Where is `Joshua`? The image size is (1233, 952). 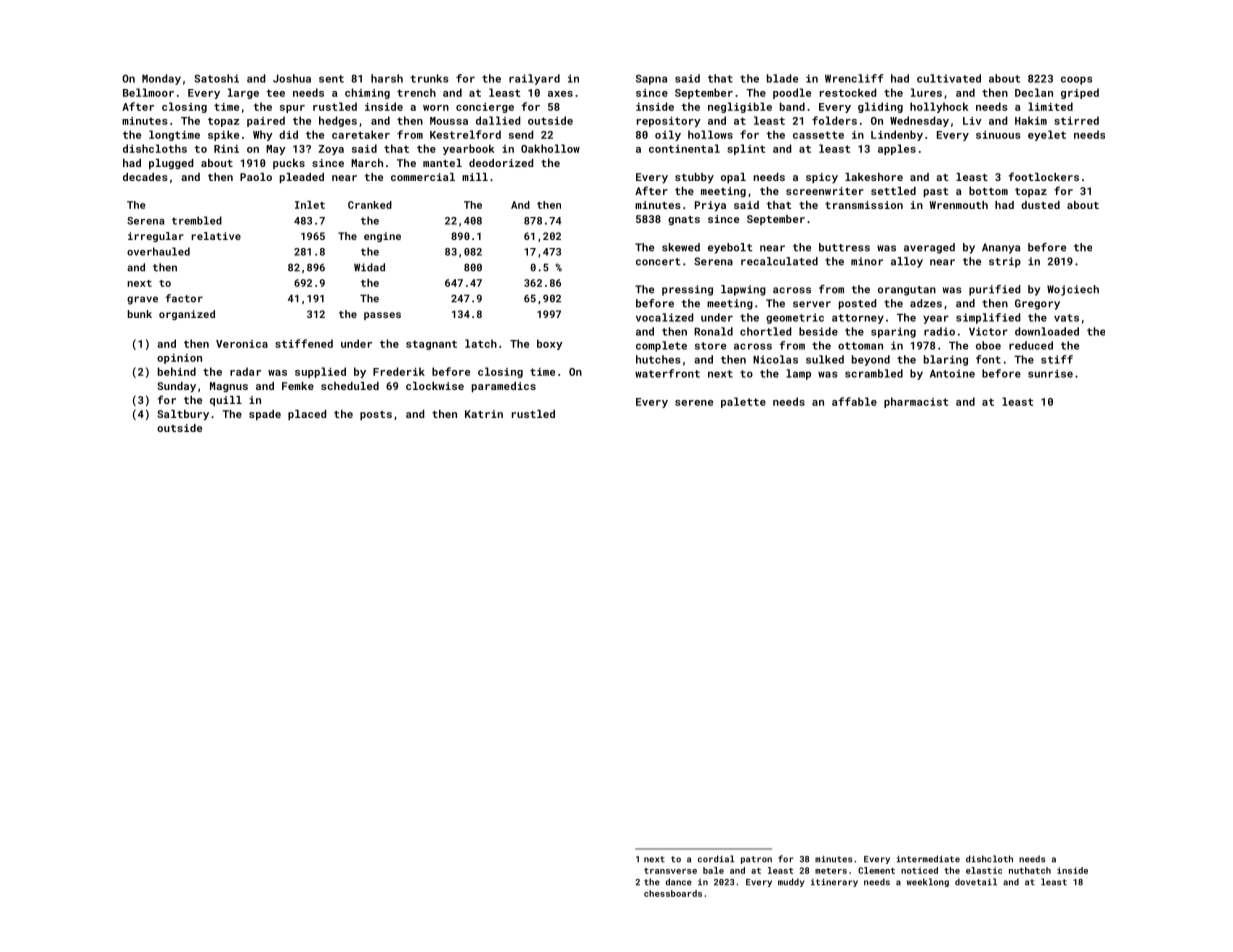 Joshua is located at coordinates (292, 78).
